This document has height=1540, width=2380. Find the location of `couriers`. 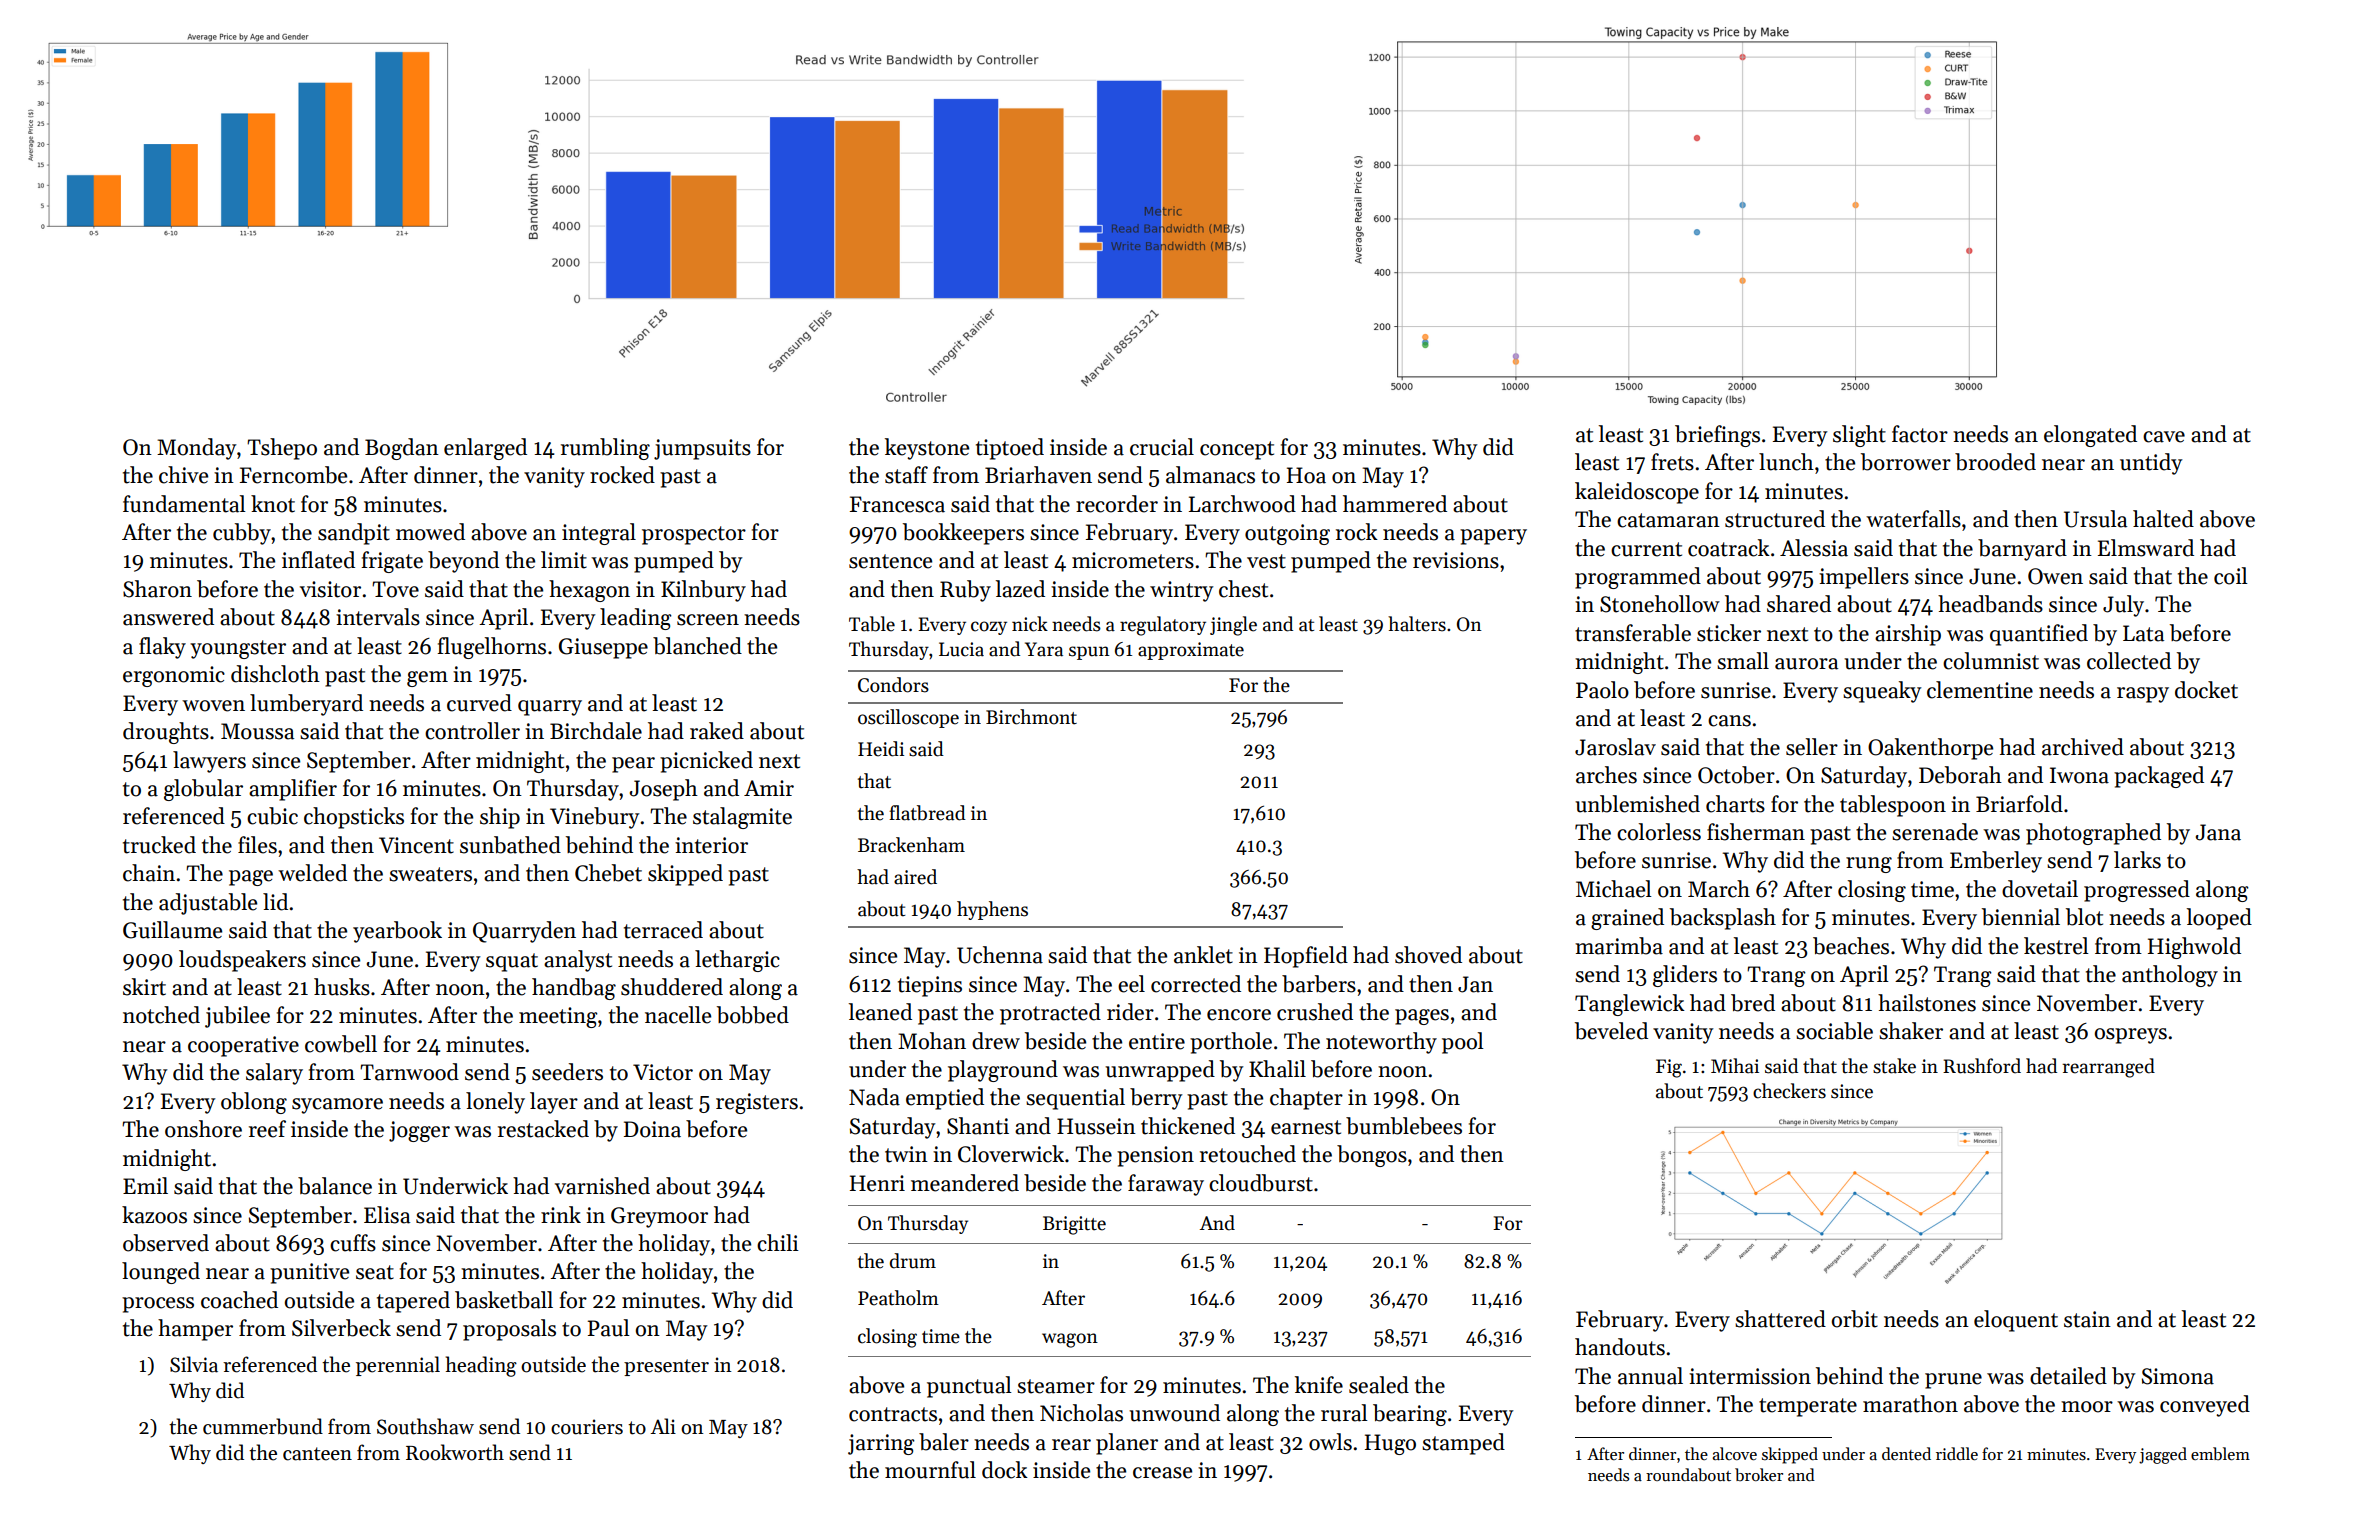

couriers is located at coordinates (587, 1427).
